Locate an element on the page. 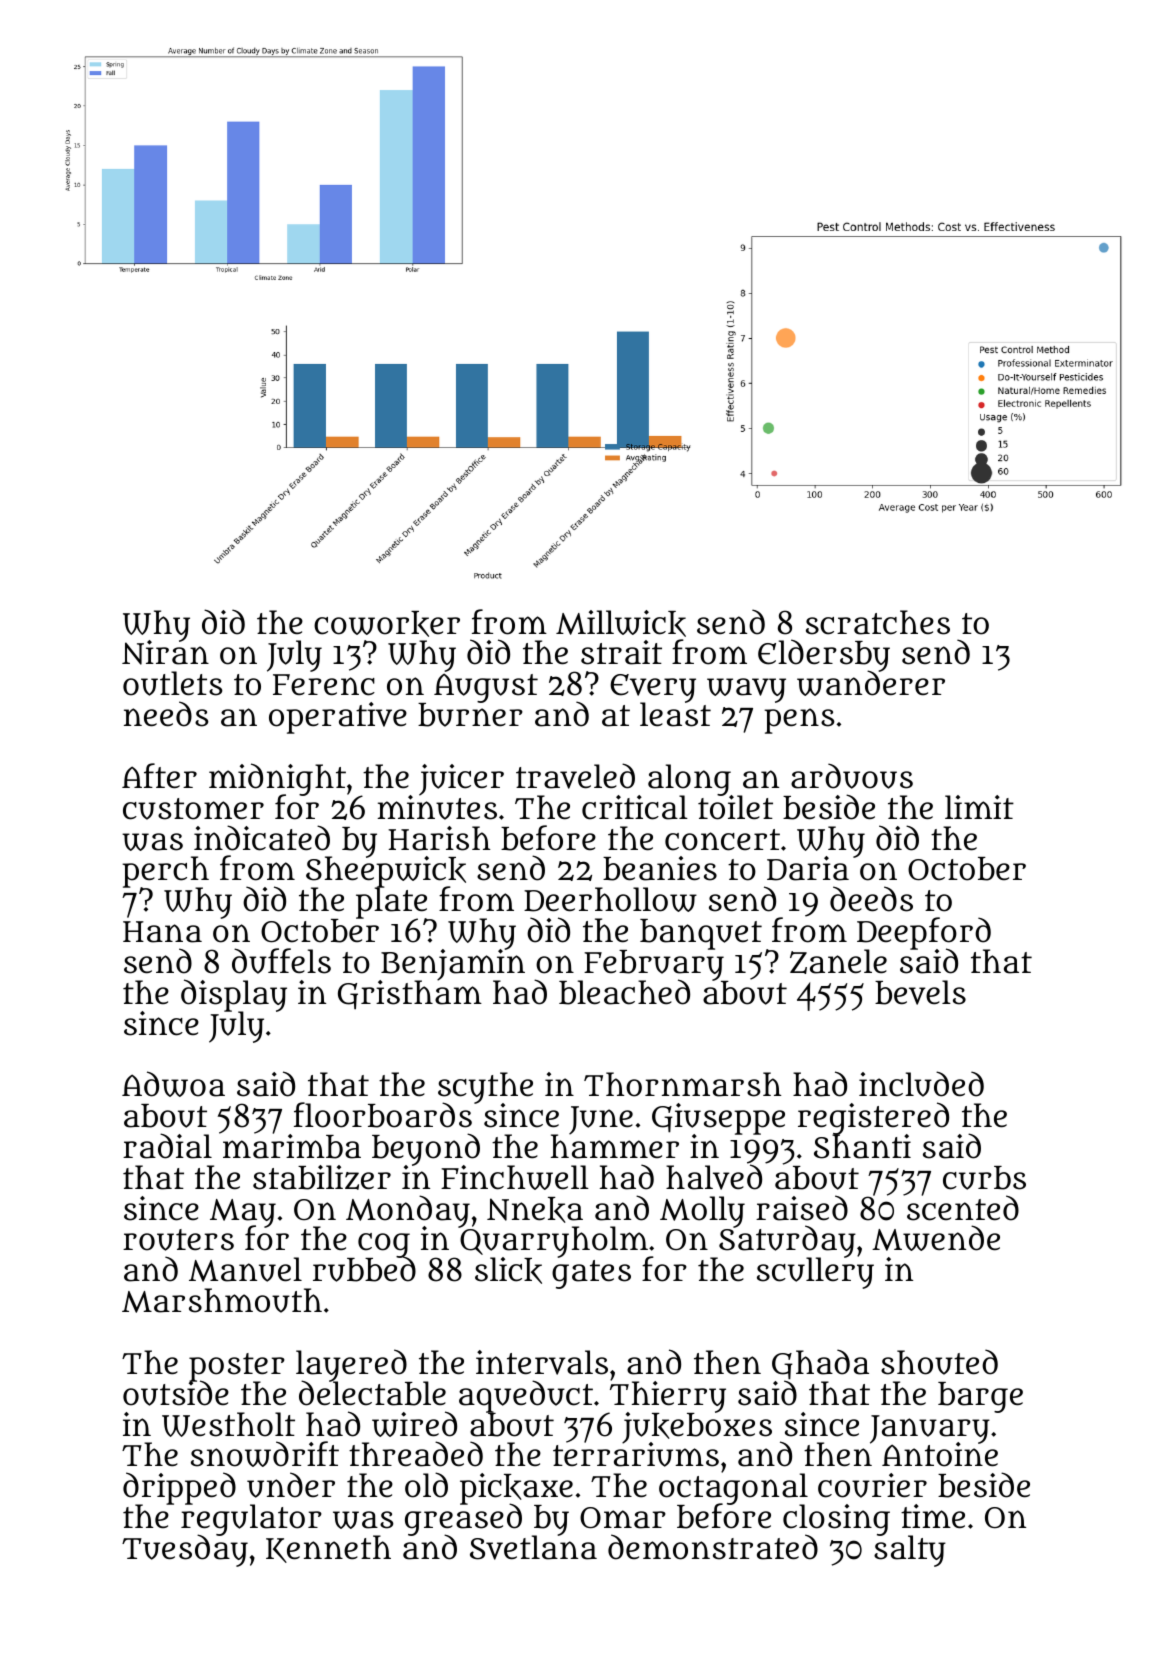  coworker is located at coordinates (387, 624).
